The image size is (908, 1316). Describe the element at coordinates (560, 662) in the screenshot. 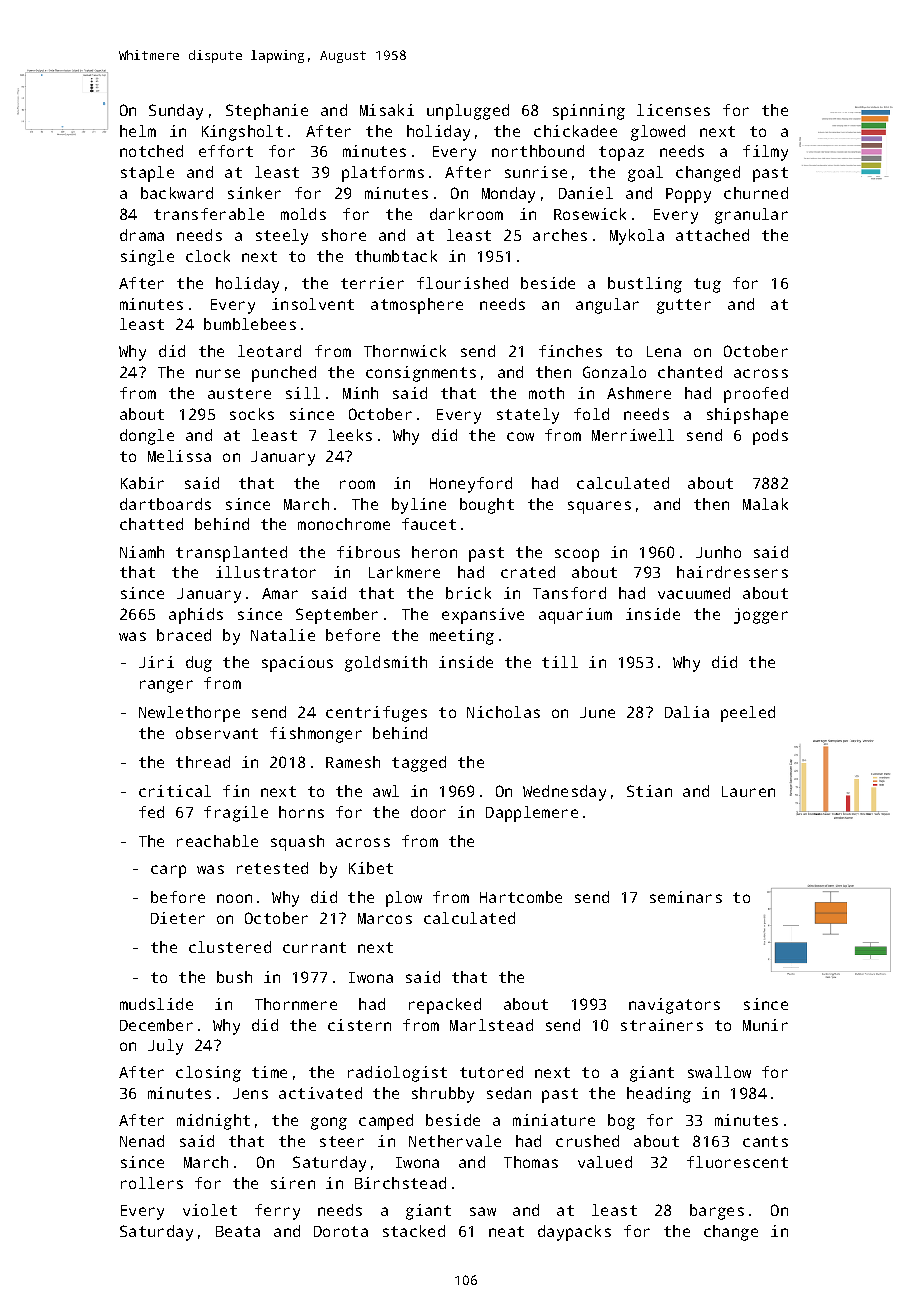

I see `till` at that location.
